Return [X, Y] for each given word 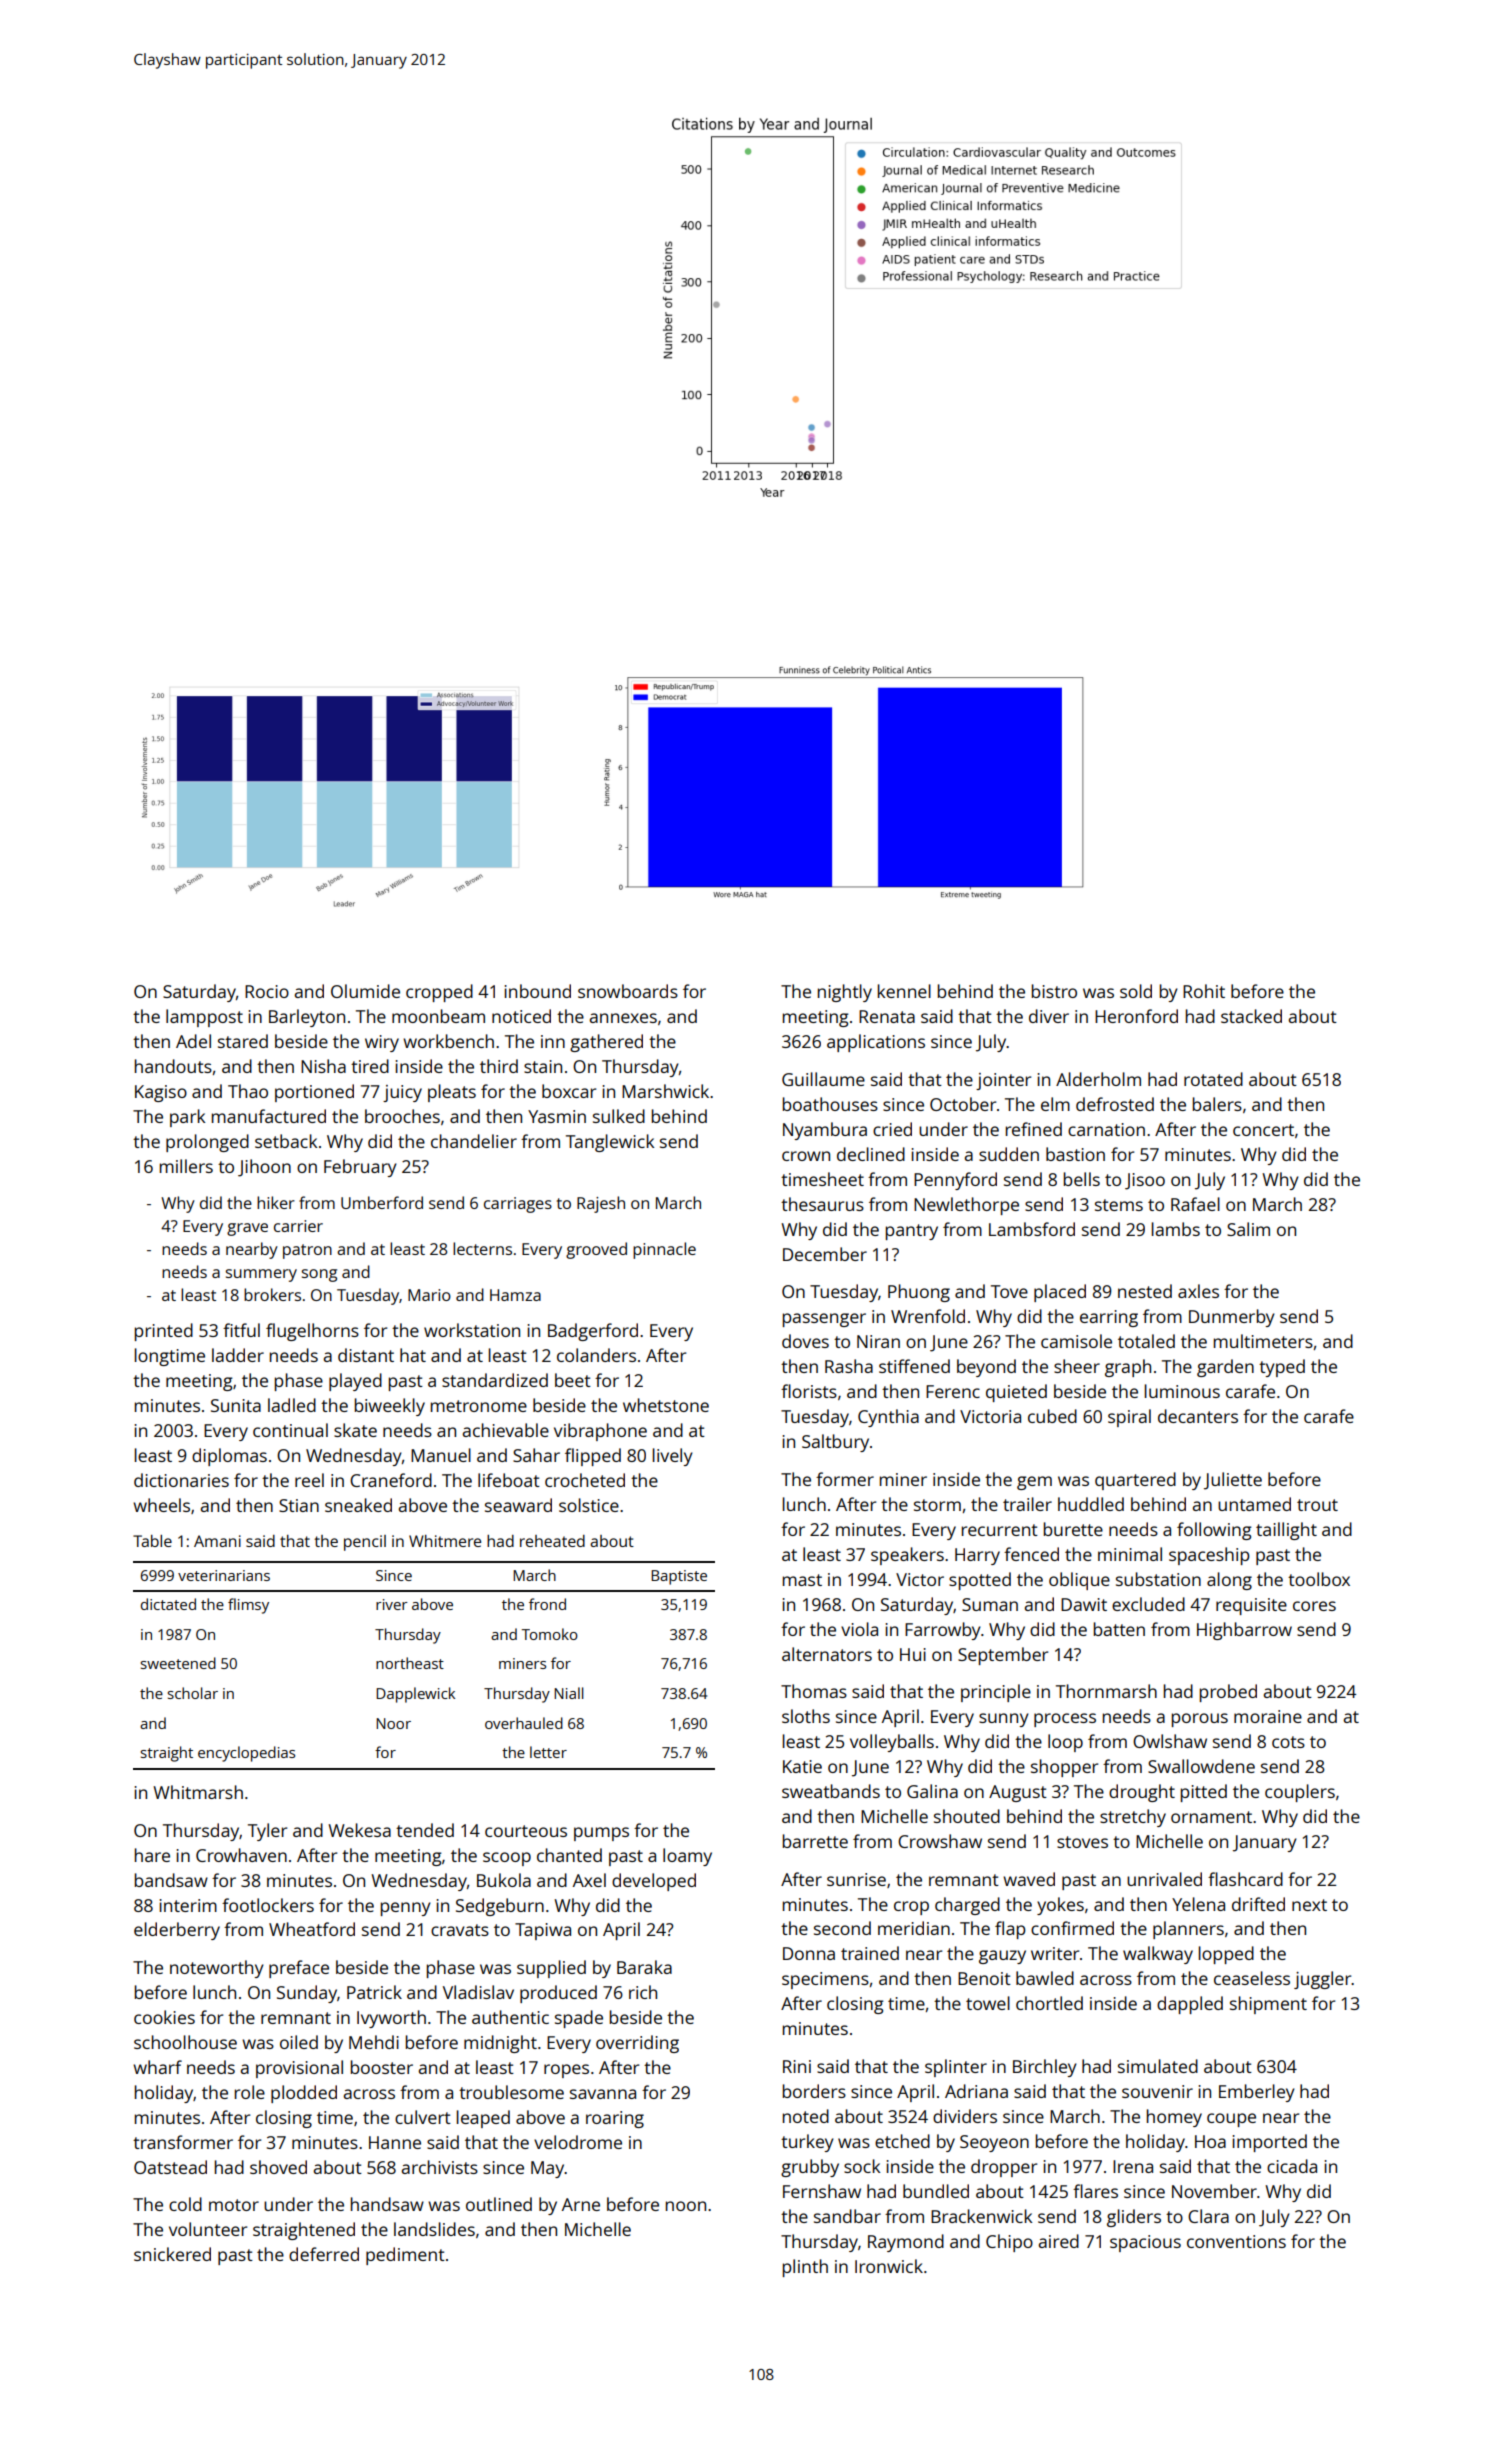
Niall [569, 1693]
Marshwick [665, 1091]
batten [1119, 1629]
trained [870, 1953]
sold [1136, 991]
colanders [596, 1355]
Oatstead [170, 2167]
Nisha [323, 1066]
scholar [193, 1693]
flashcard [1245, 1879]
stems [1119, 1205]
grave [247, 1229]
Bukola [504, 1880]
